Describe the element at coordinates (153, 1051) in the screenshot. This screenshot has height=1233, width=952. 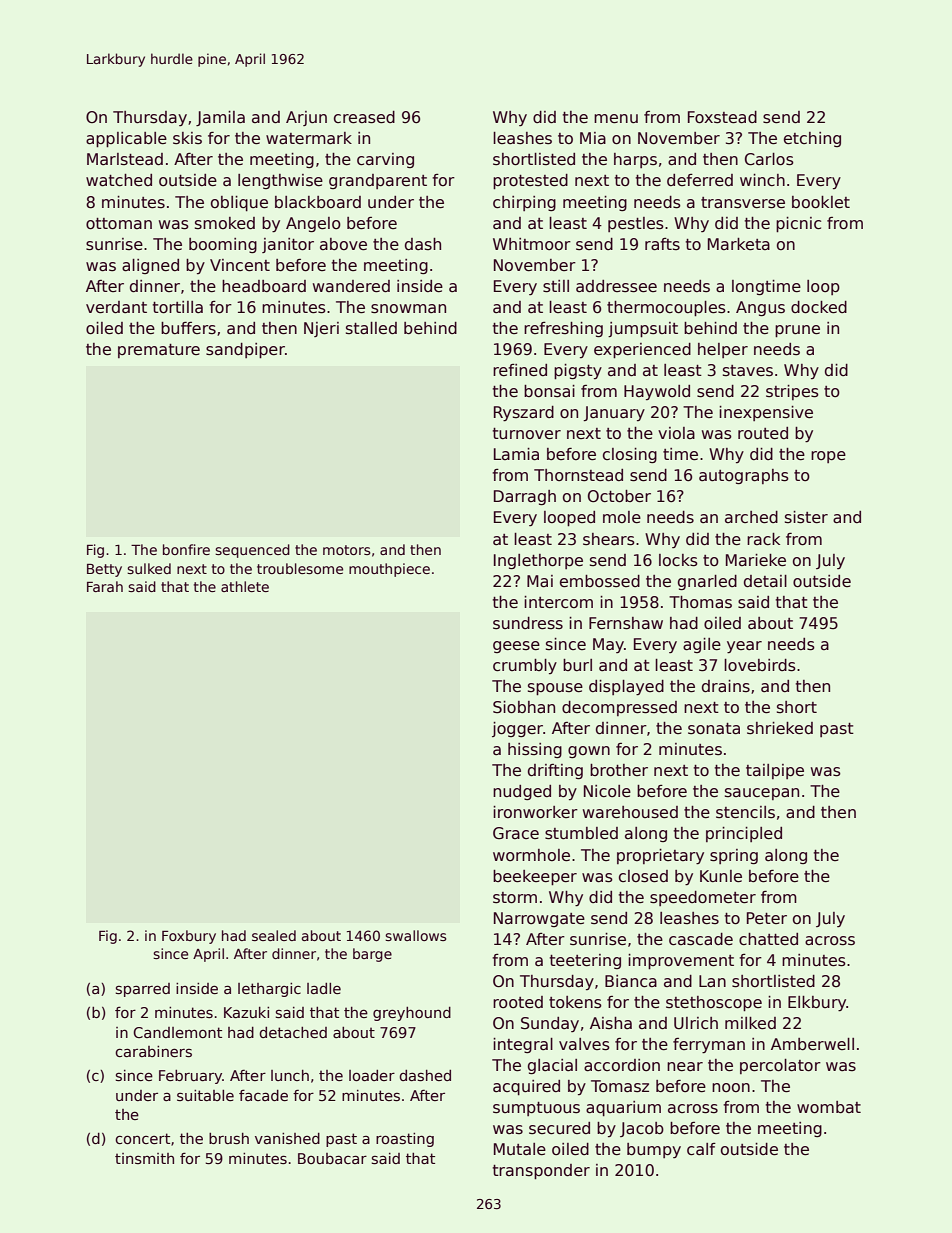
I see `carabiners` at that location.
